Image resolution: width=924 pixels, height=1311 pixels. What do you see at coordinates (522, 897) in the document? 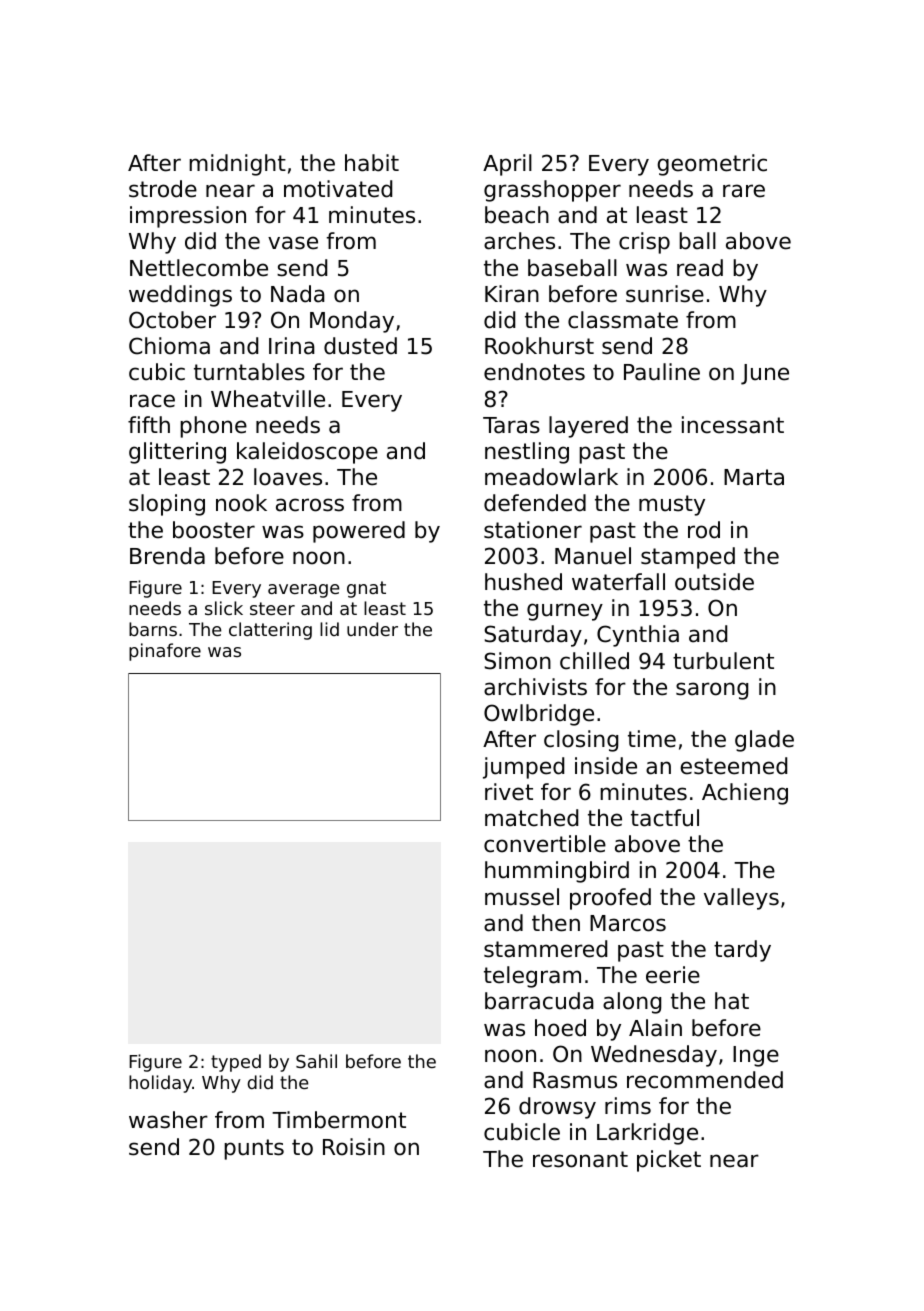
I see `mussel` at bounding box center [522, 897].
